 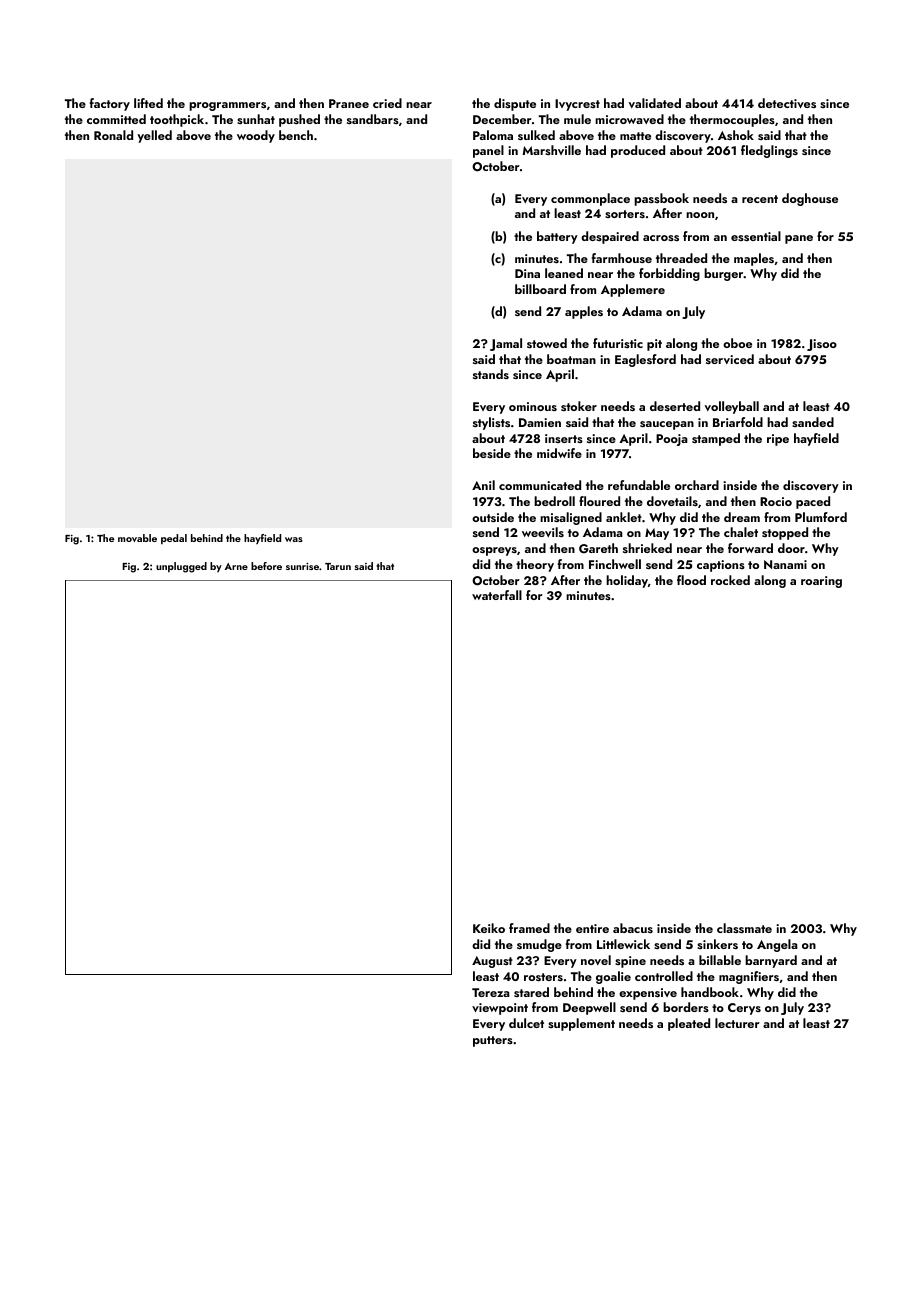 I want to click on Paloma, so click(x=493, y=135).
